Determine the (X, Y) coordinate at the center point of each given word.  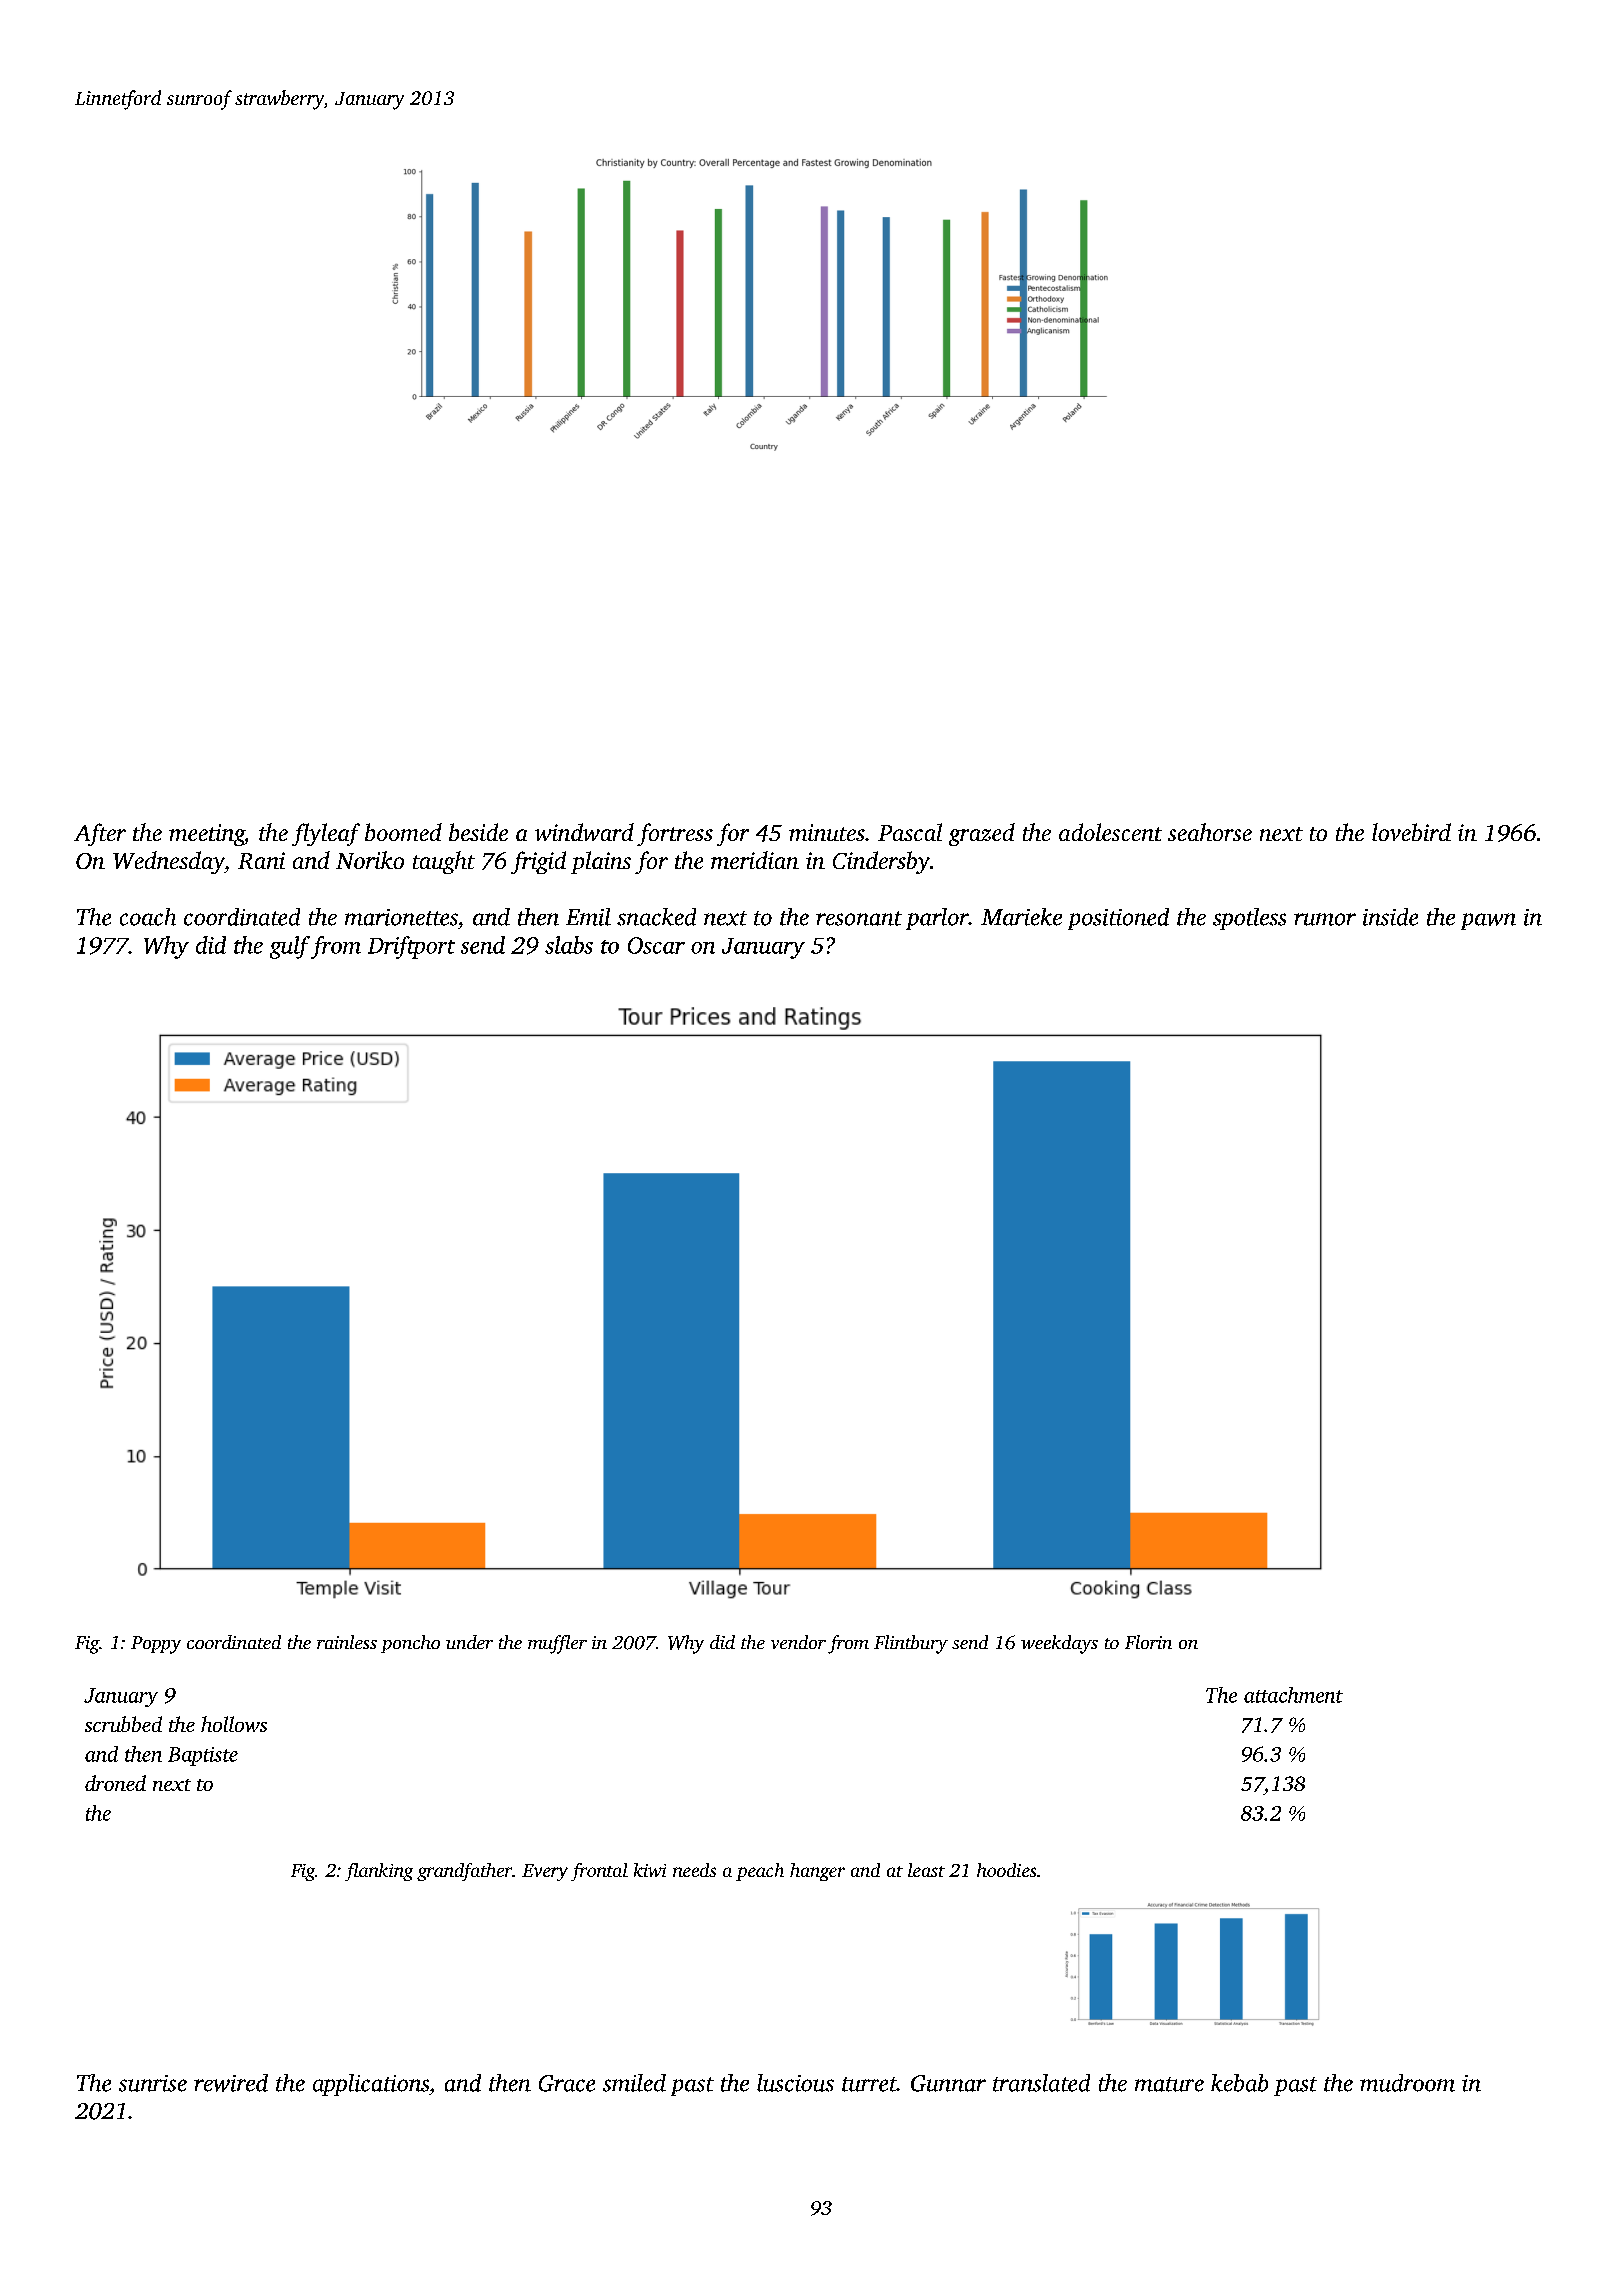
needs (694, 1870)
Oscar (656, 945)
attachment (1293, 1695)
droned (115, 1783)
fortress (675, 834)
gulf (290, 947)
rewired (231, 2083)
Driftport (411, 947)
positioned (1118, 919)
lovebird (1411, 832)
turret (869, 2084)
